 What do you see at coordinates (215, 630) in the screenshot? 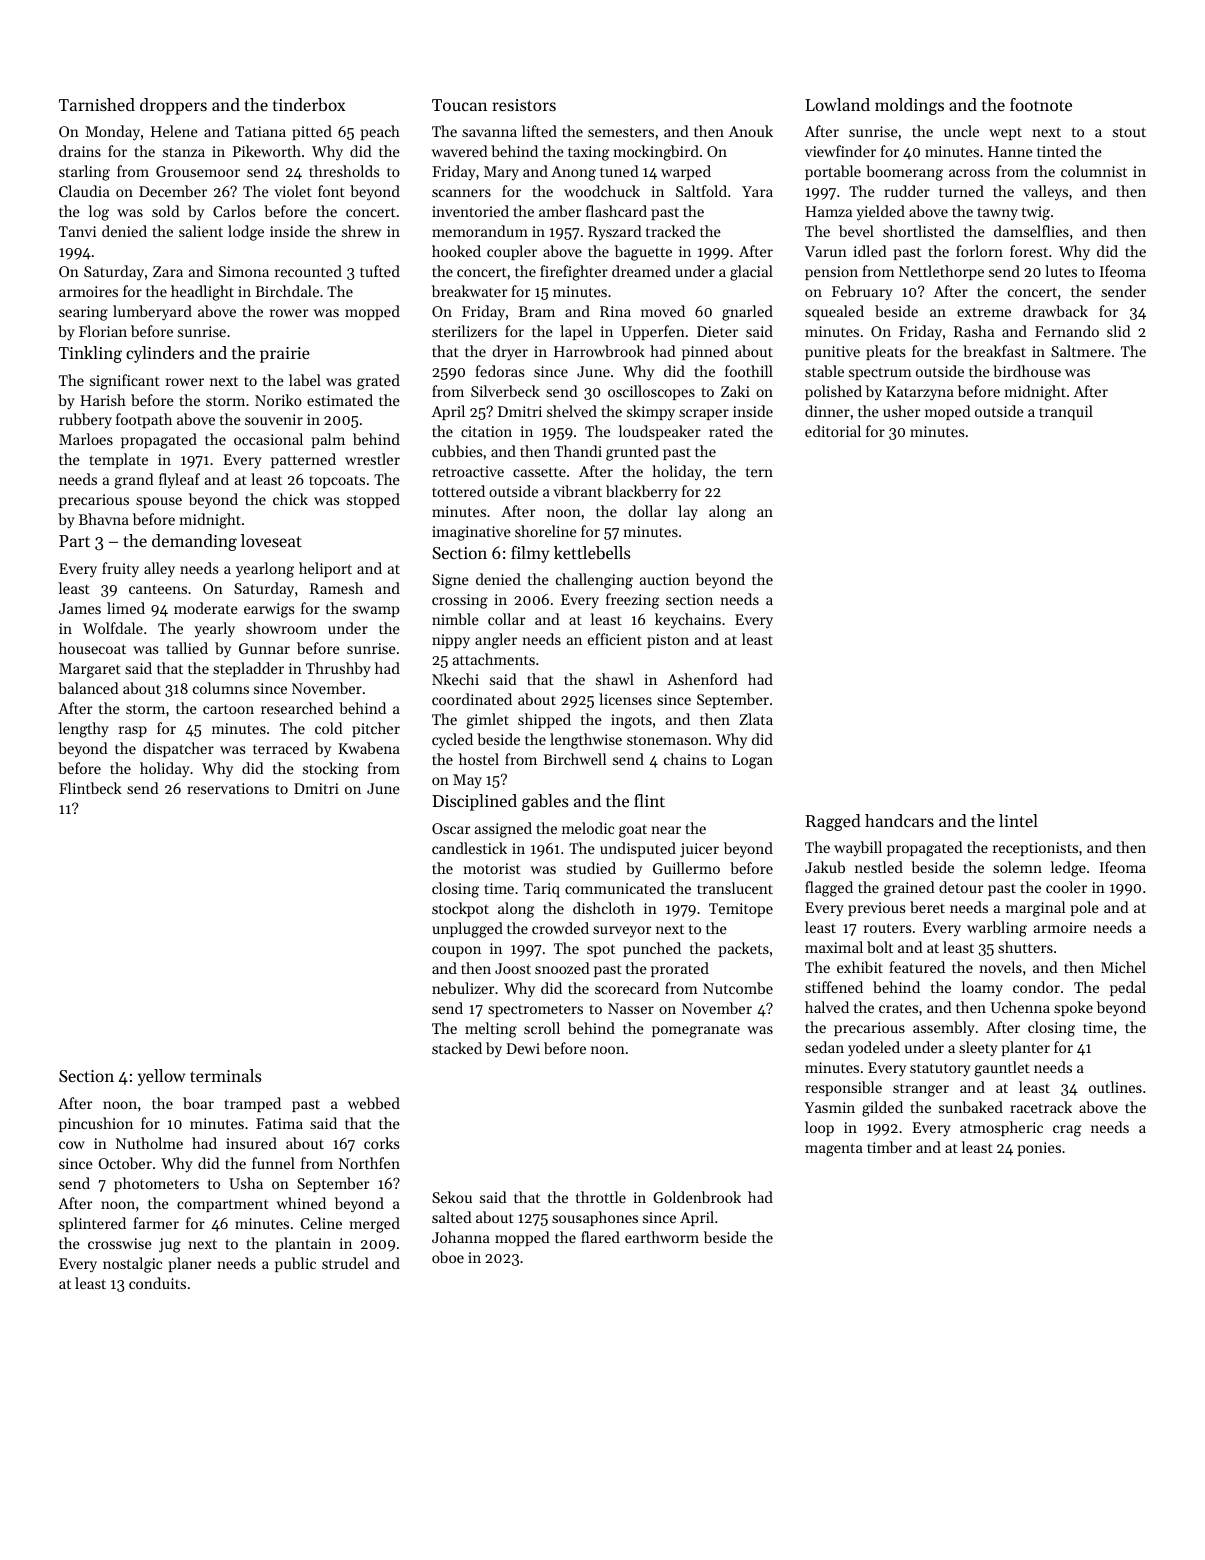
I see `yearly` at bounding box center [215, 630].
